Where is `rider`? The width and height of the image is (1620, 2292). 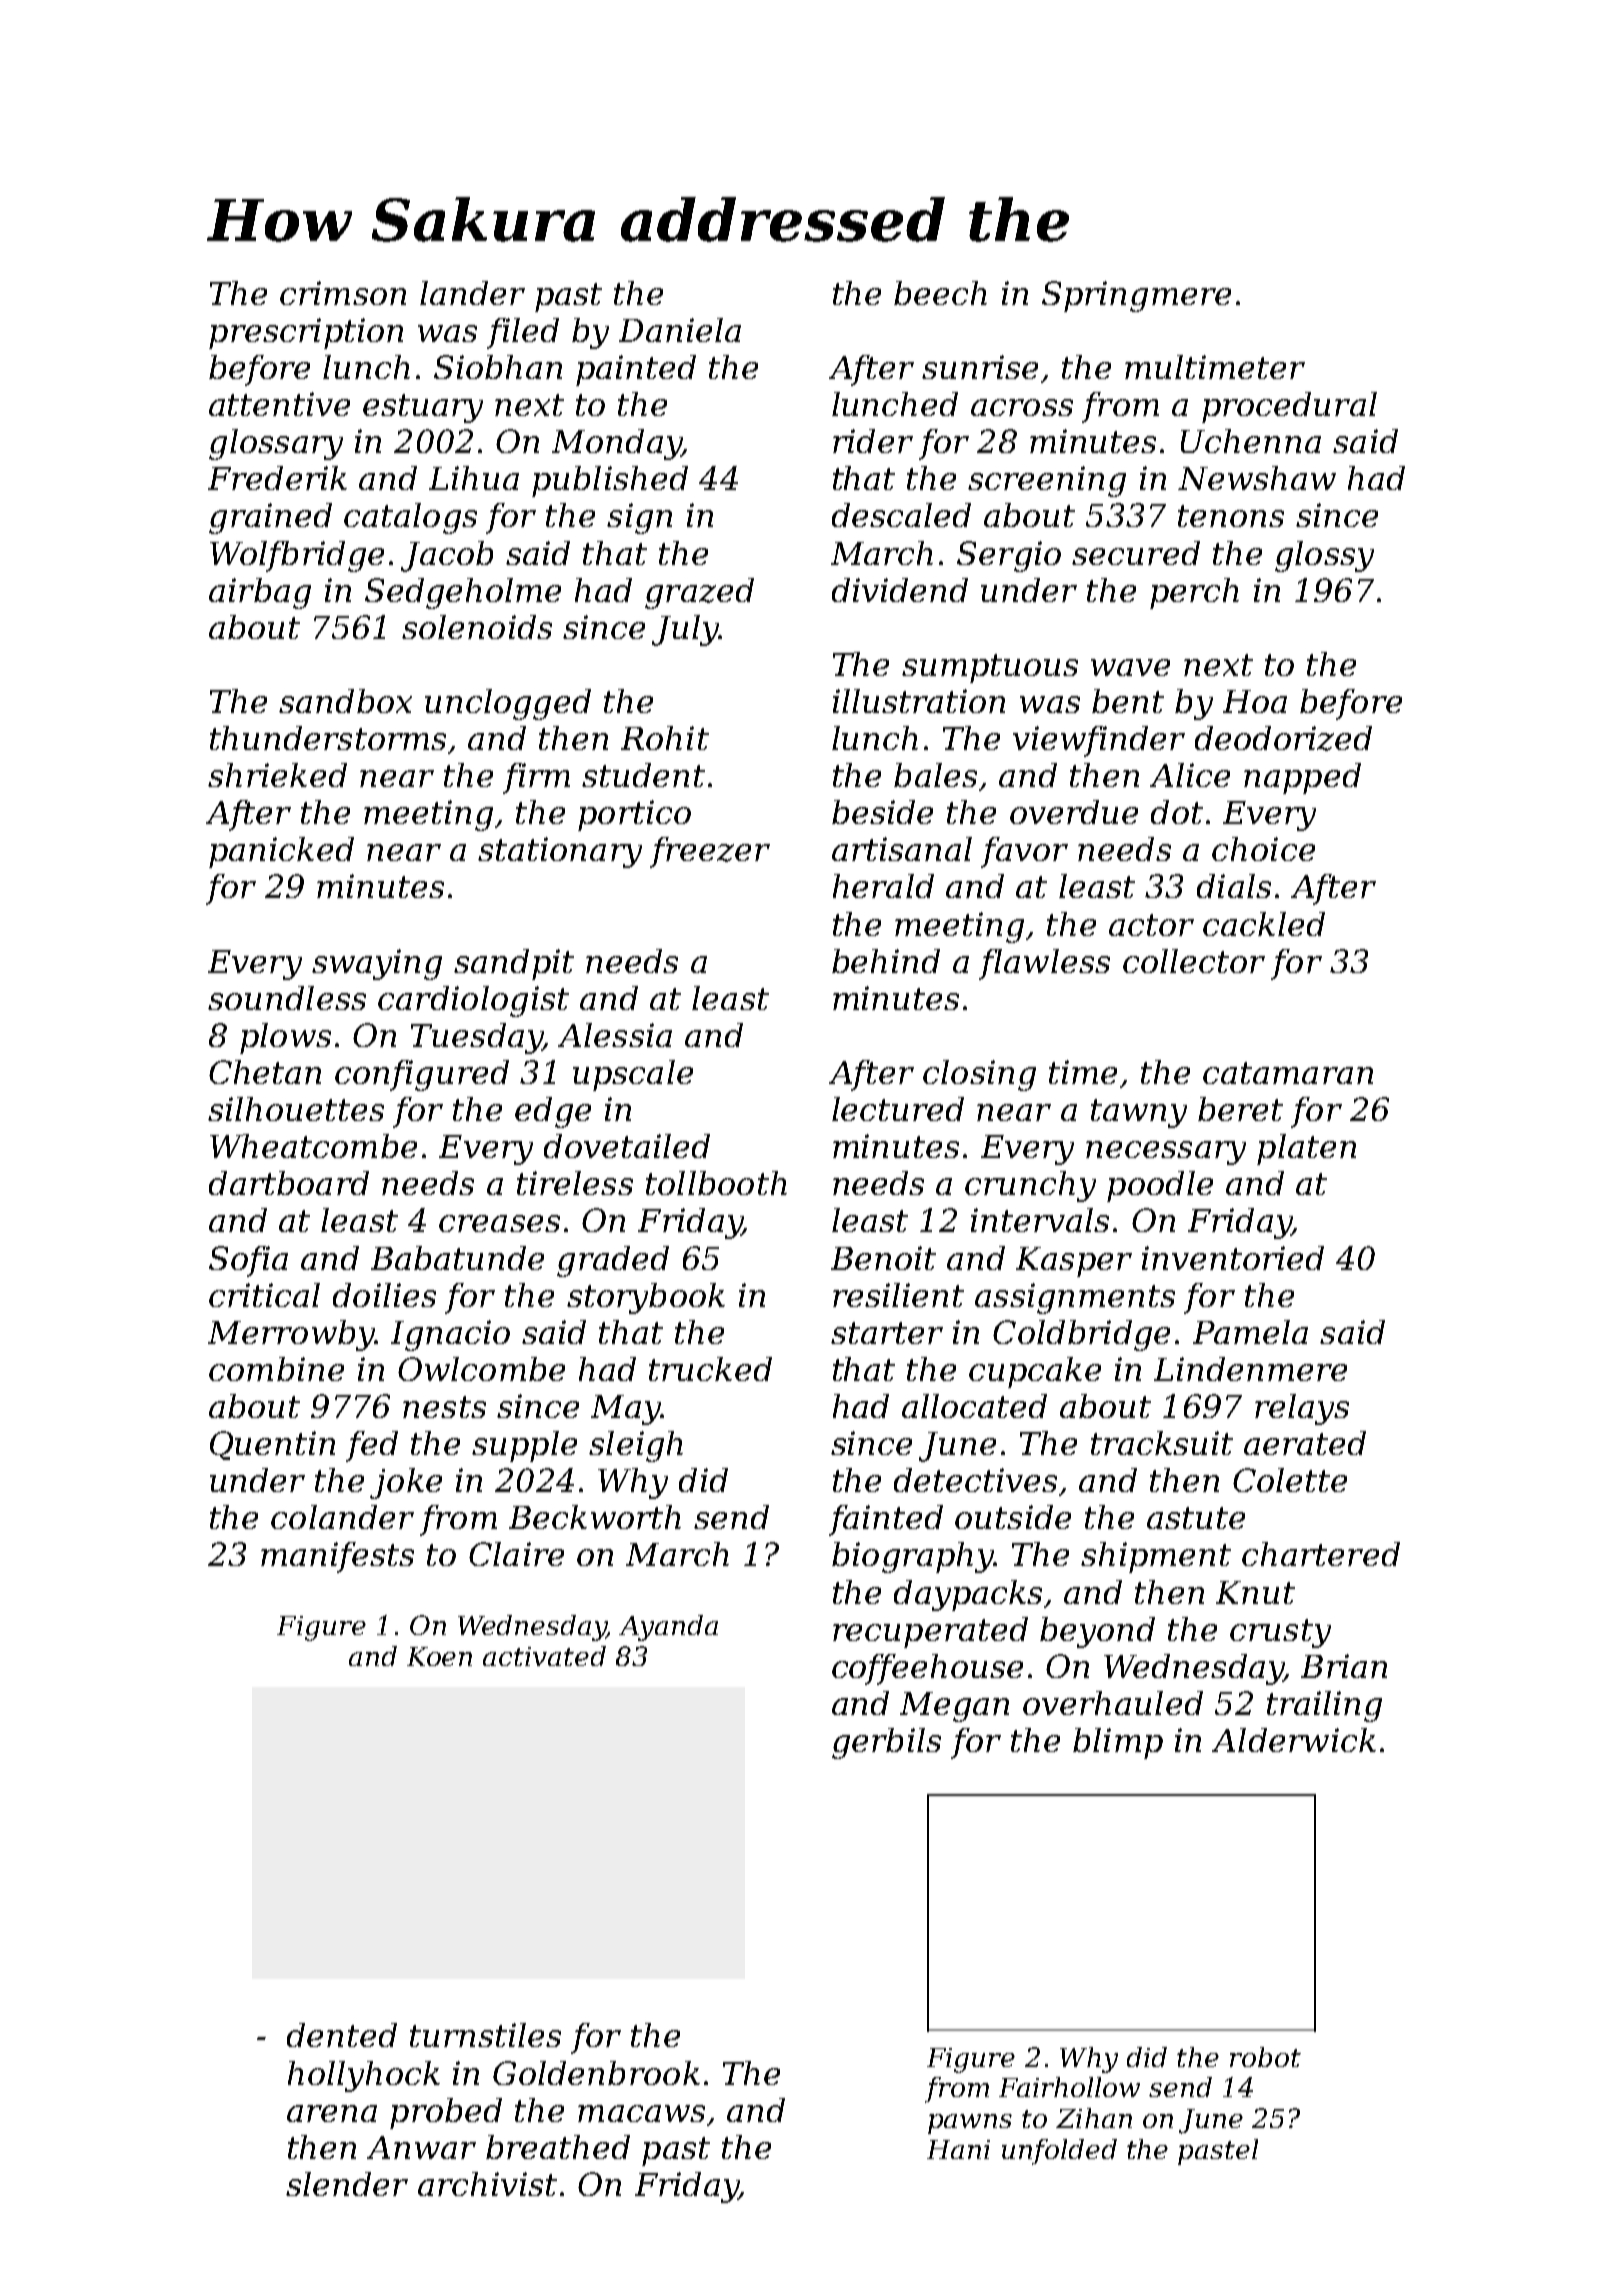
rider is located at coordinates (873, 441).
